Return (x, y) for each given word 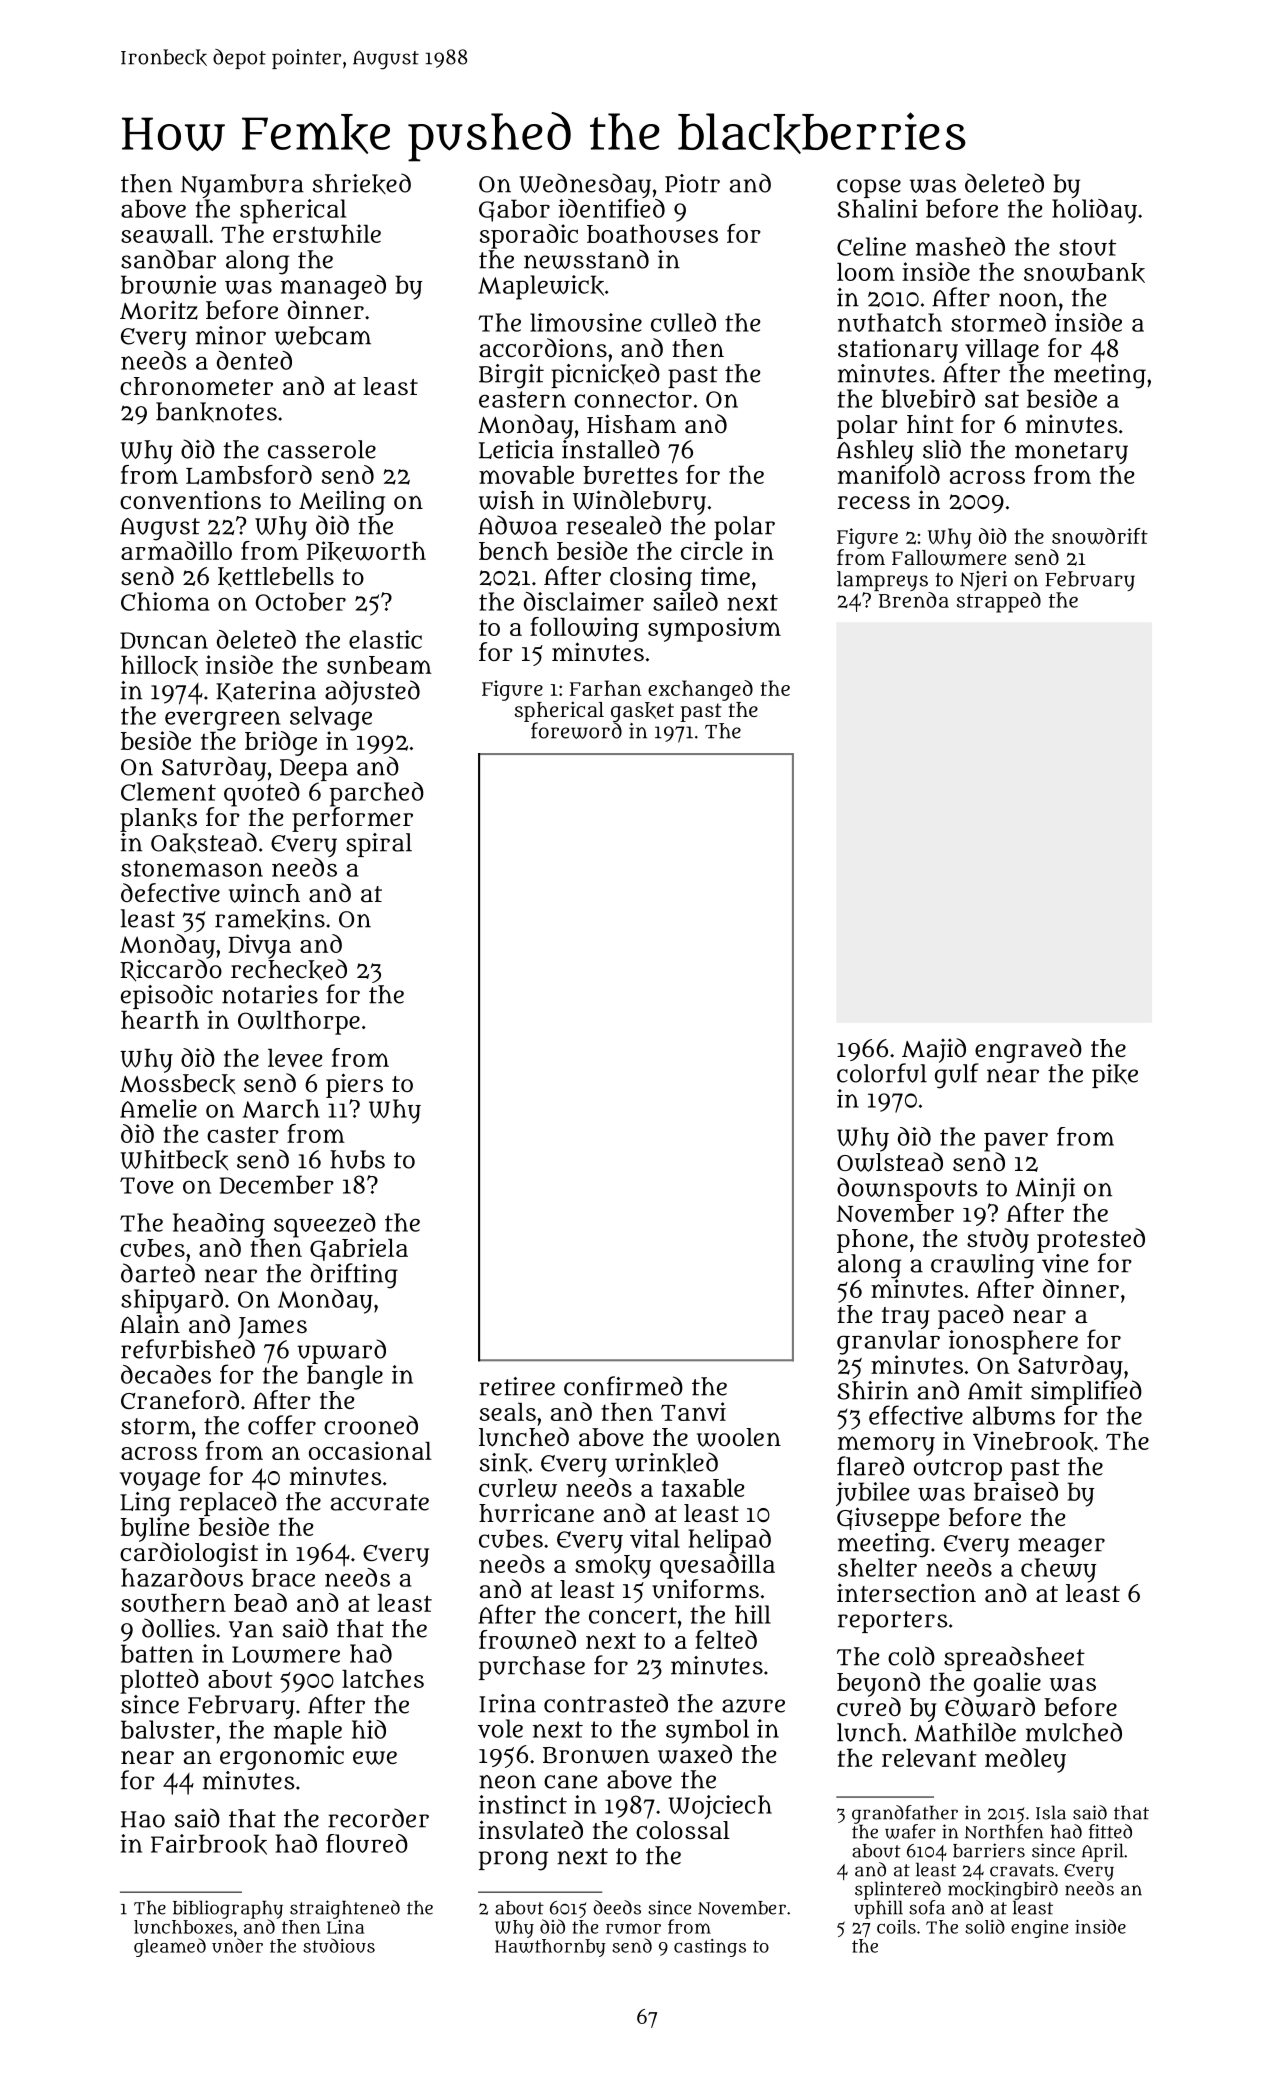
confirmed (623, 1386)
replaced (228, 1503)
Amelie (158, 1108)
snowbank (1084, 273)
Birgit (511, 376)
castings (710, 1948)
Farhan (606, 688)
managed (333, 287)
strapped (999, 602)
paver (1016, 1142)
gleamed (170, 1947)
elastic (385, 639)
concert (633, 1615)
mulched (1074, 1732)
